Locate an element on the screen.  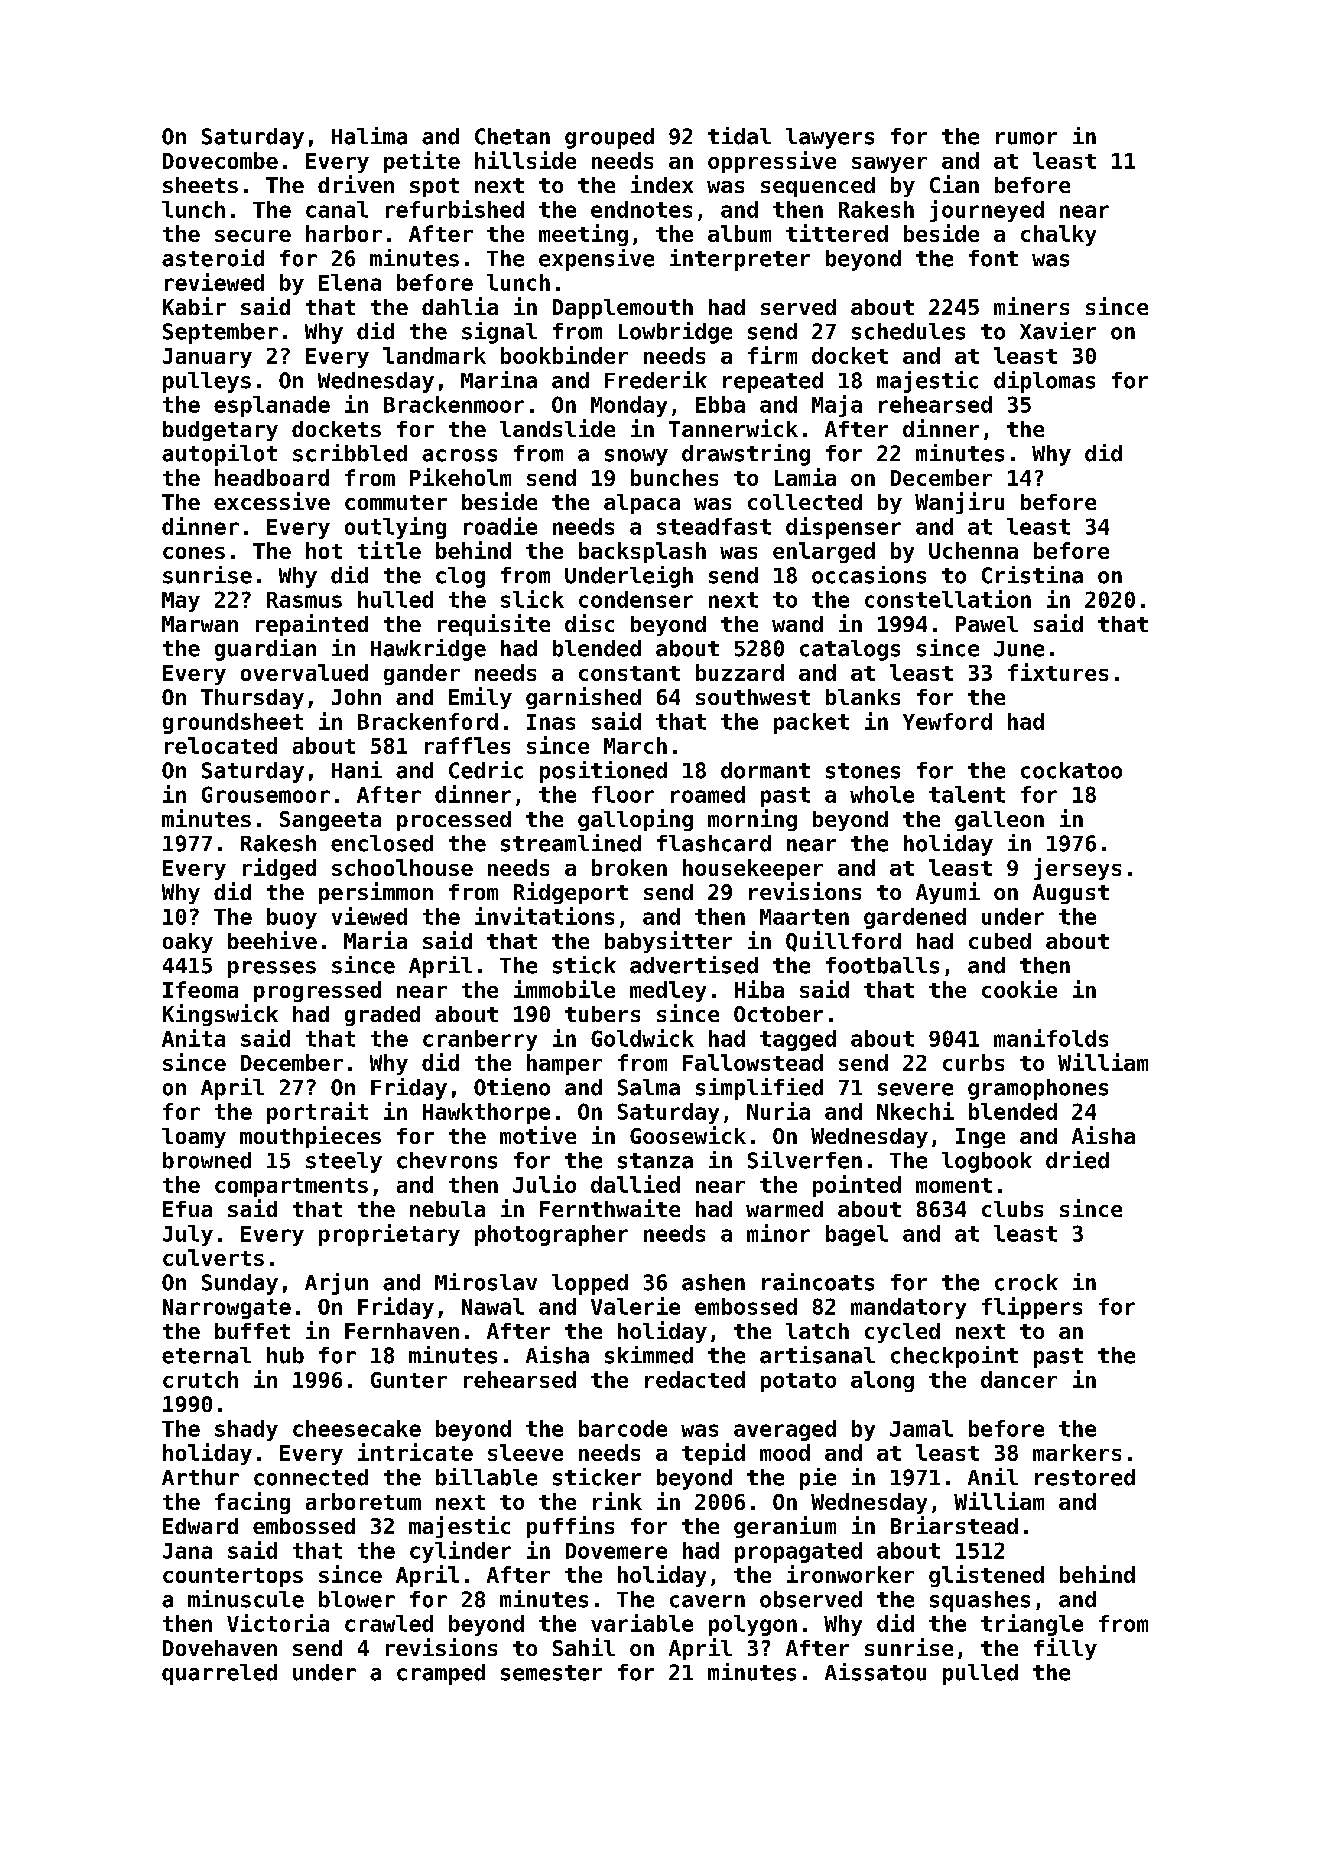
harbor is located at coordinates (344, 233).
